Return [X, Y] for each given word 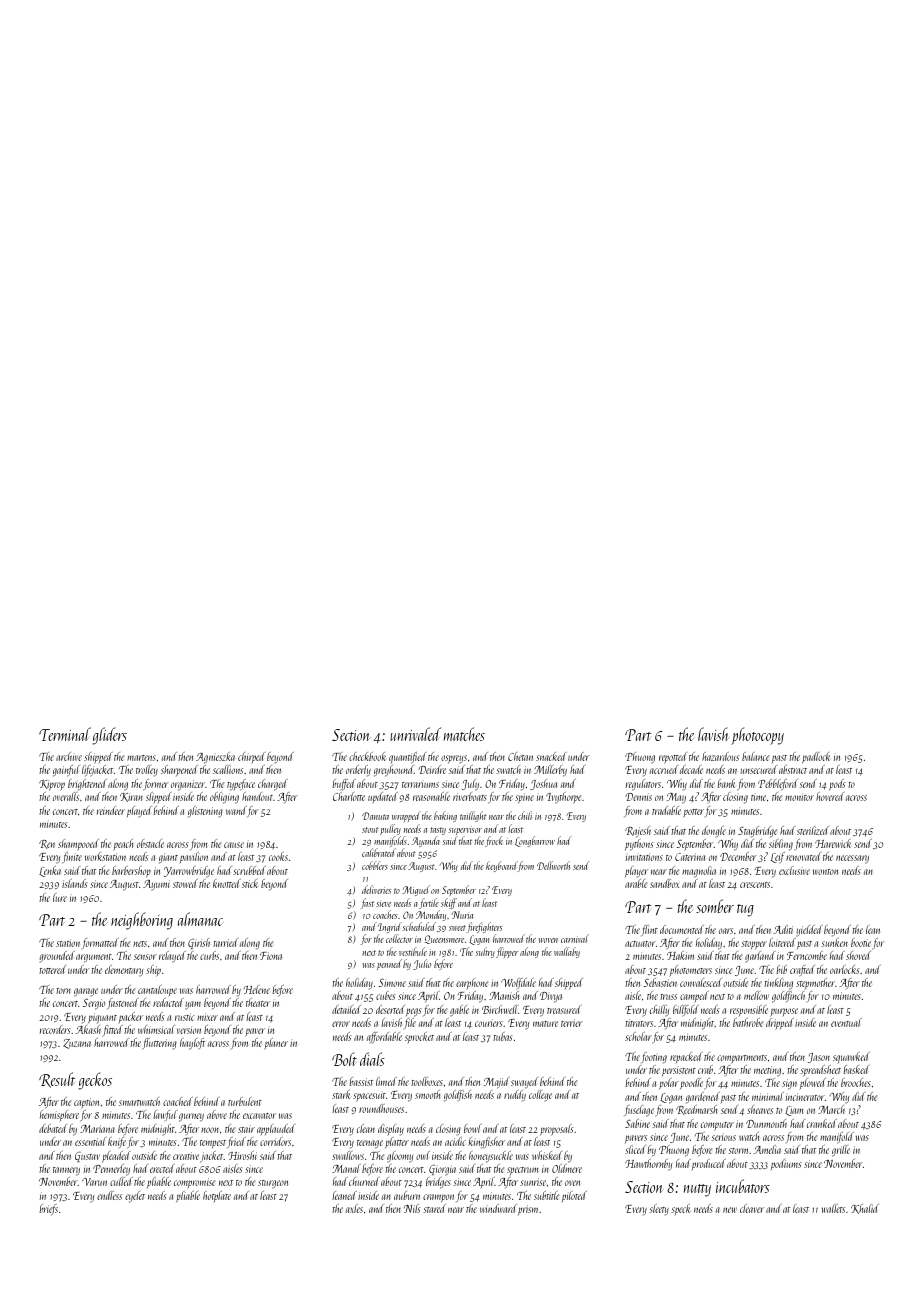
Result [57, 1080]
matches [464, 734]
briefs [48, 1209]
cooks [278, 856]
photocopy [757, 736]
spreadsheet [820, 1071]
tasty [438, 831]
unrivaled [415, 734]
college [540, 1095]
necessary [852, 859]
